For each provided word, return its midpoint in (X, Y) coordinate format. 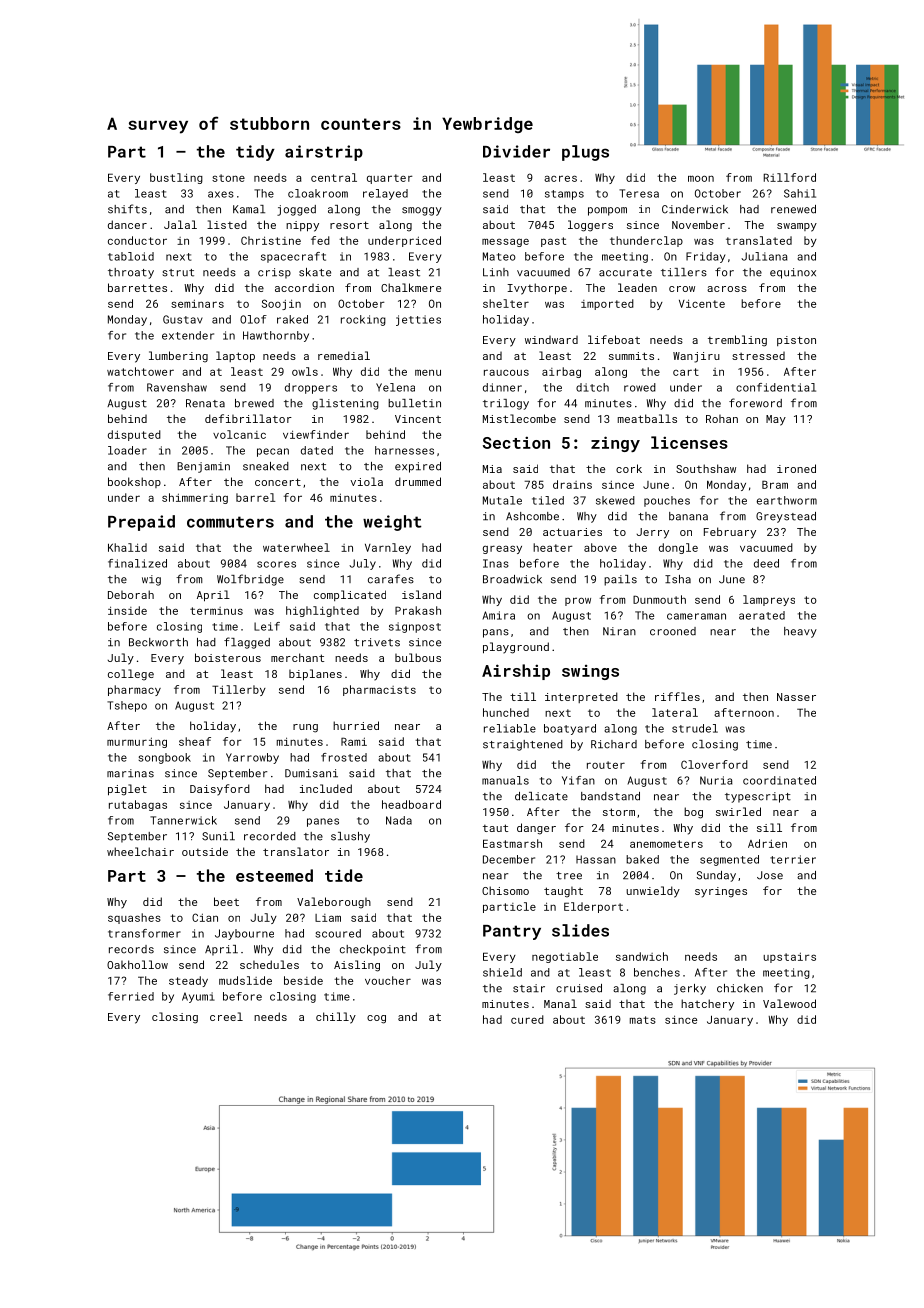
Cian (205, 917)
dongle (678, 548)
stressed (758, 356)
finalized (137, 563)
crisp (274, 273)
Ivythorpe (537, 289)
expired (418, 467)
